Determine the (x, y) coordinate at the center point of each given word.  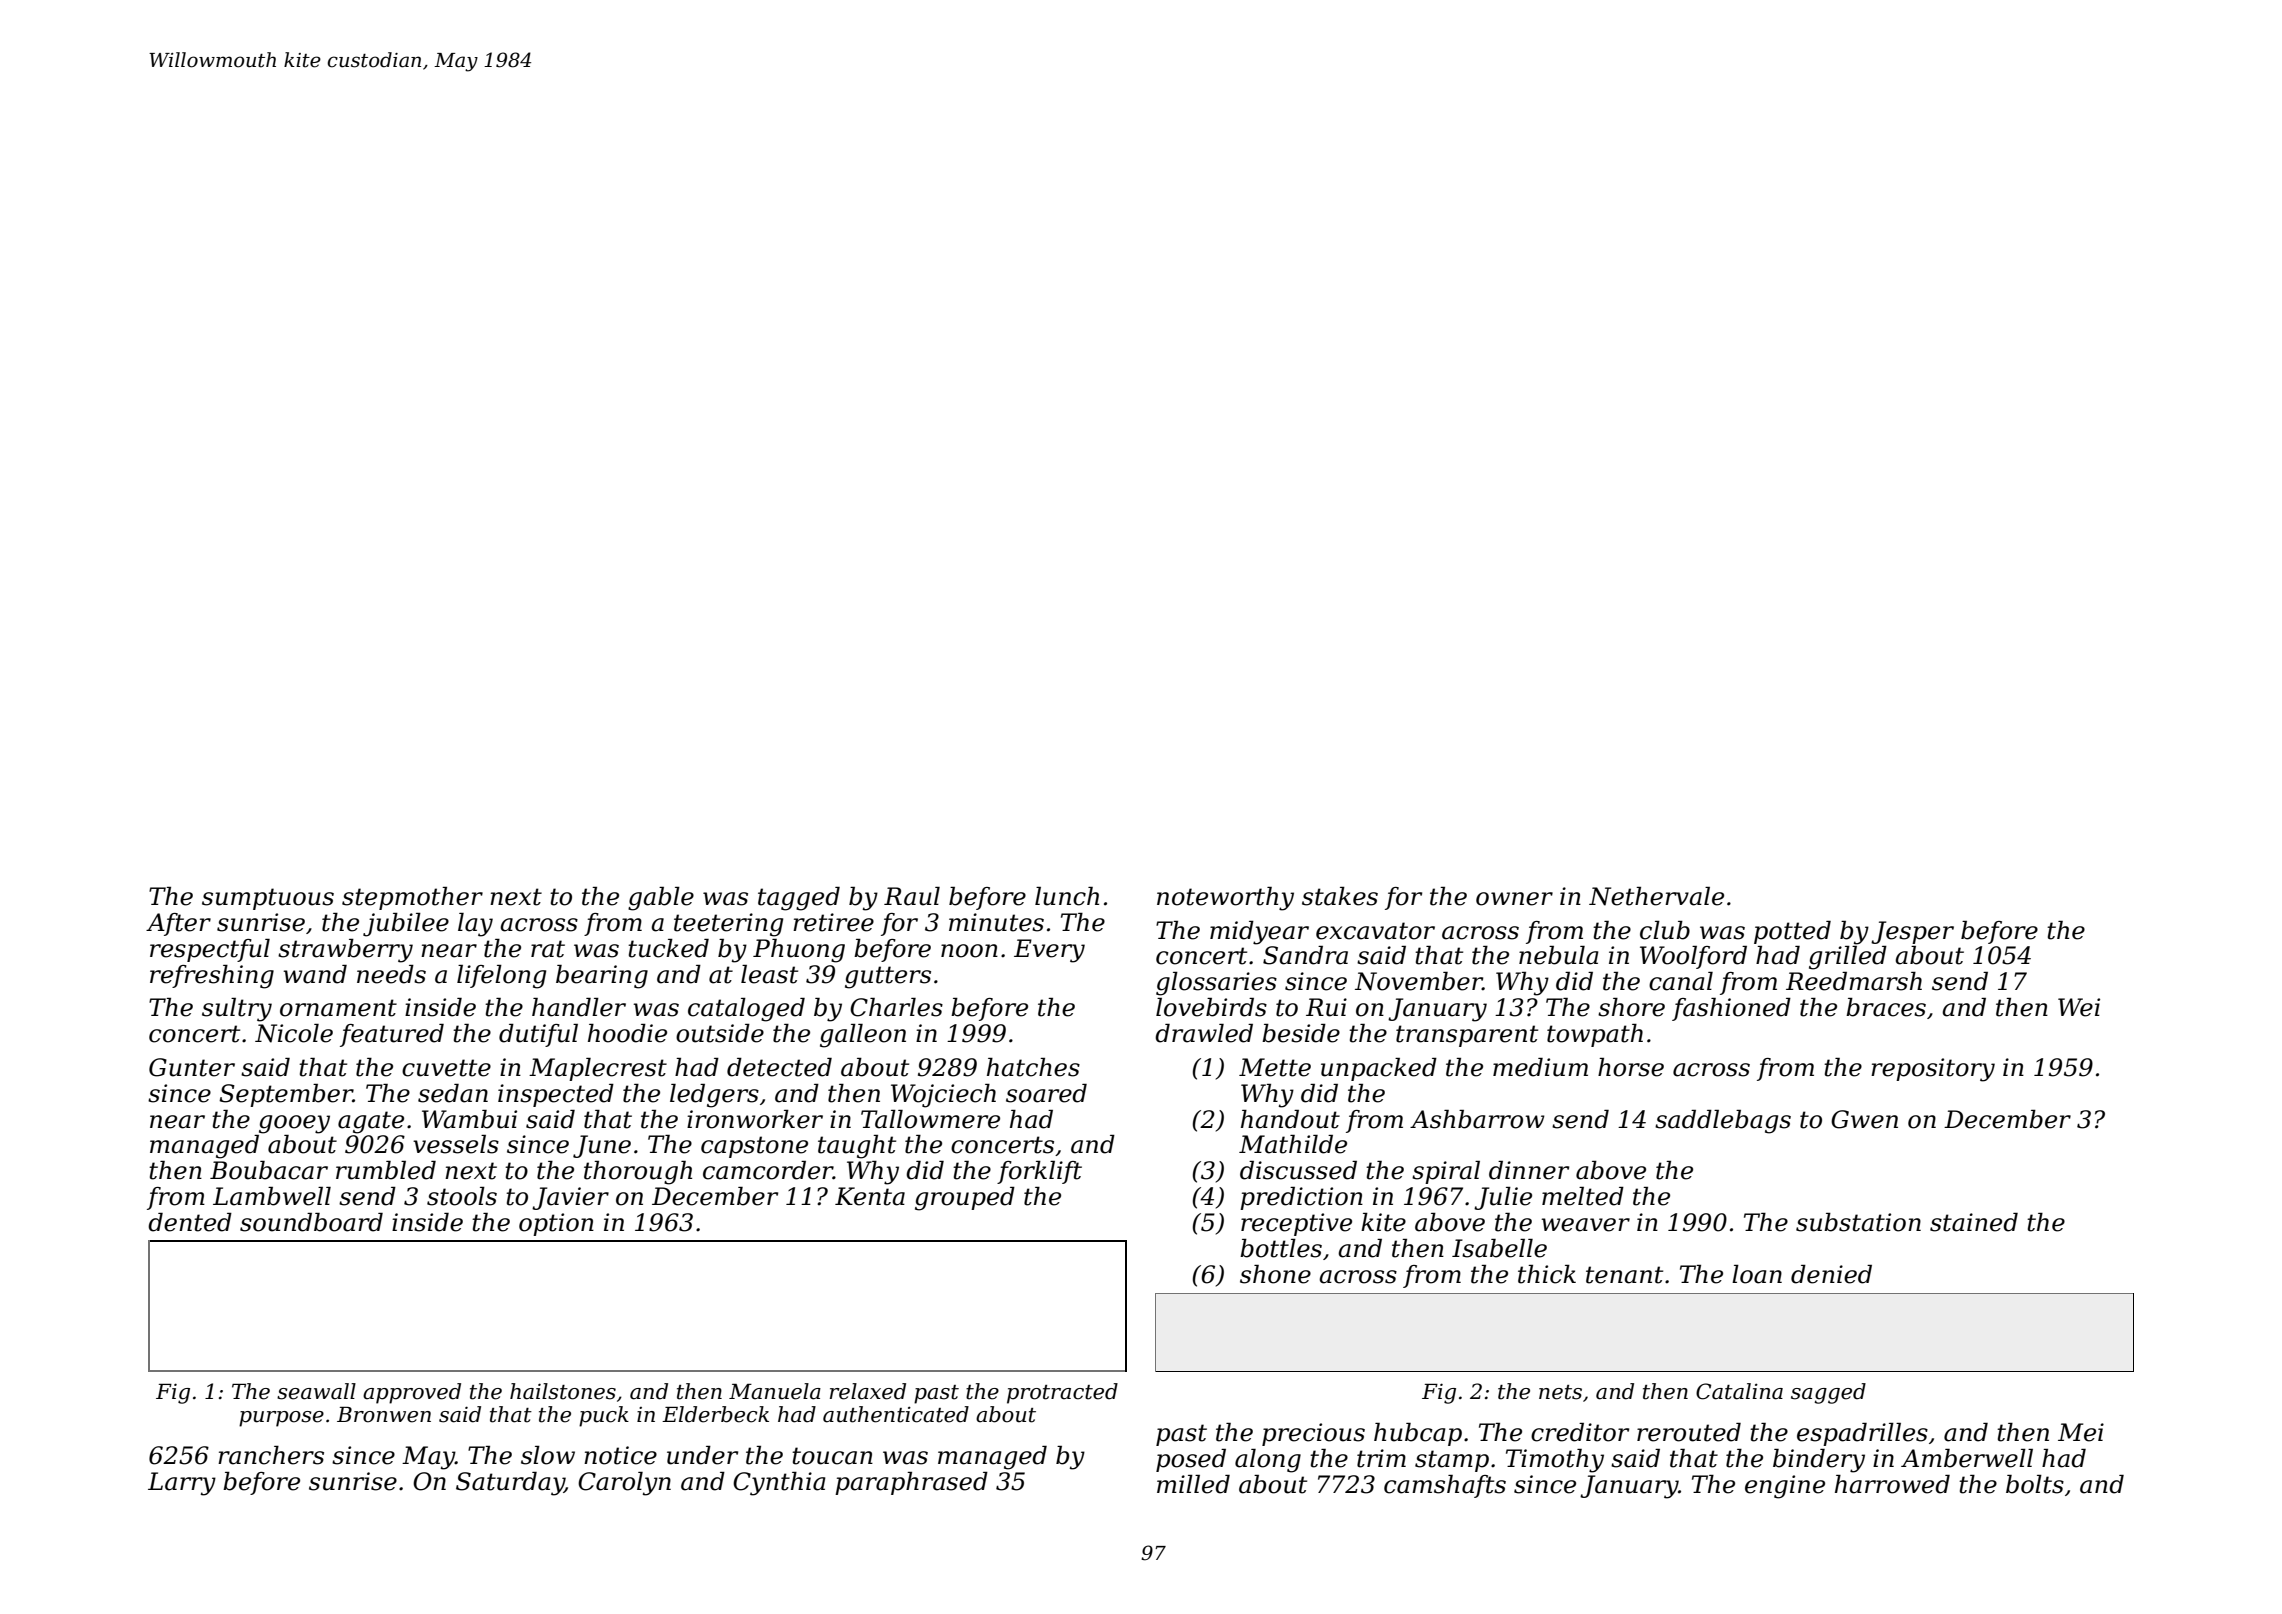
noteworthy (1225, 899)
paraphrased (911, 1483)
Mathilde (1293, 1144)
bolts (2035, 1484)
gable (661, 899)
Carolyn (624, 1484)
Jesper (1912, 932)
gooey (294, 1124)
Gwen (1864, 1119)
